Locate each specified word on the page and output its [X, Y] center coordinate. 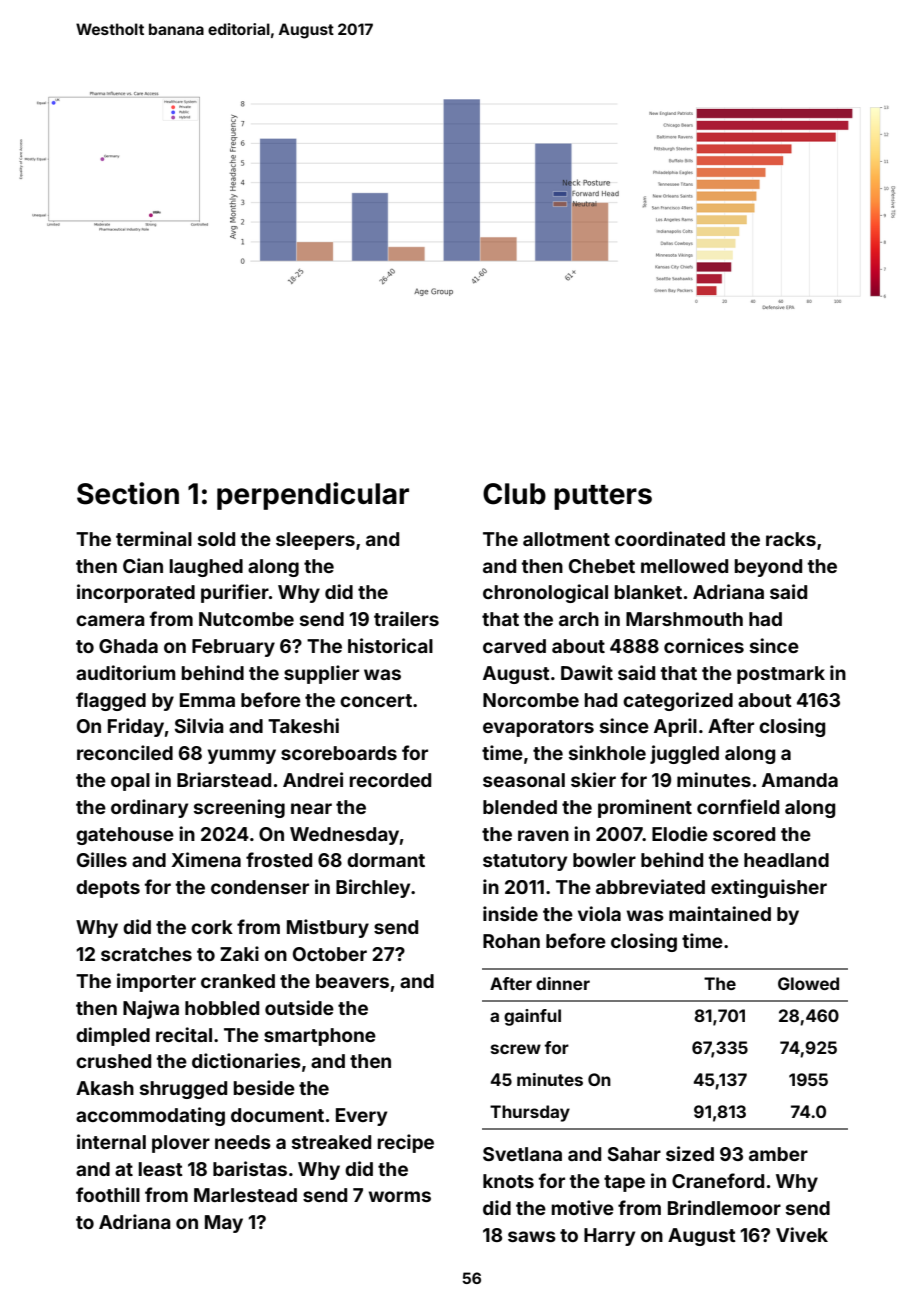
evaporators [538, 728]
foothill [108, 1194]
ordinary [149, 808]
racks [791, 539]
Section [128, 493]
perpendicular [313, 496]
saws [532, 1236]
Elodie [680, 833]
